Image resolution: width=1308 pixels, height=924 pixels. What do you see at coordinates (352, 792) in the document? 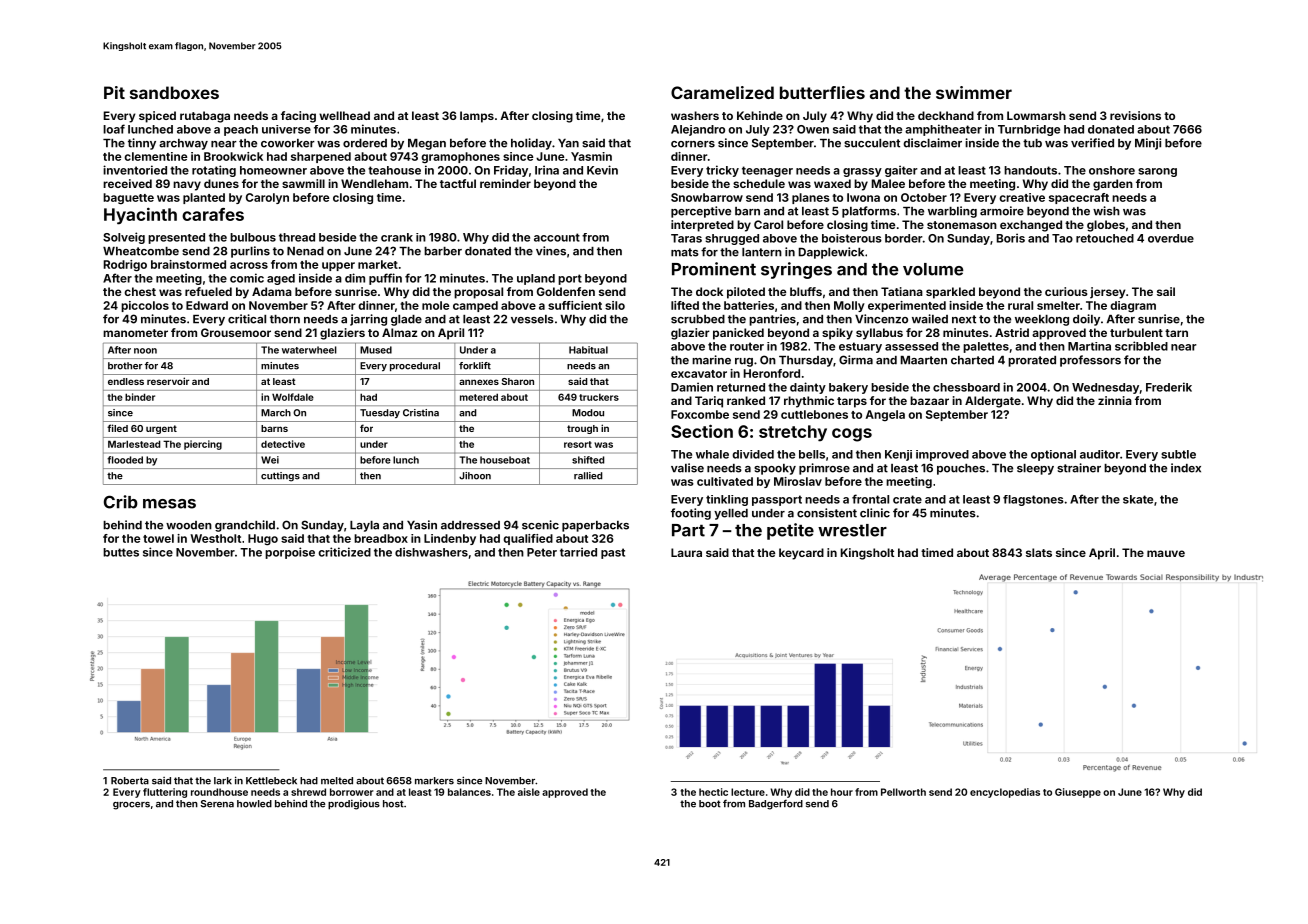
I see `borrower` at bounding box center [352, 792].
